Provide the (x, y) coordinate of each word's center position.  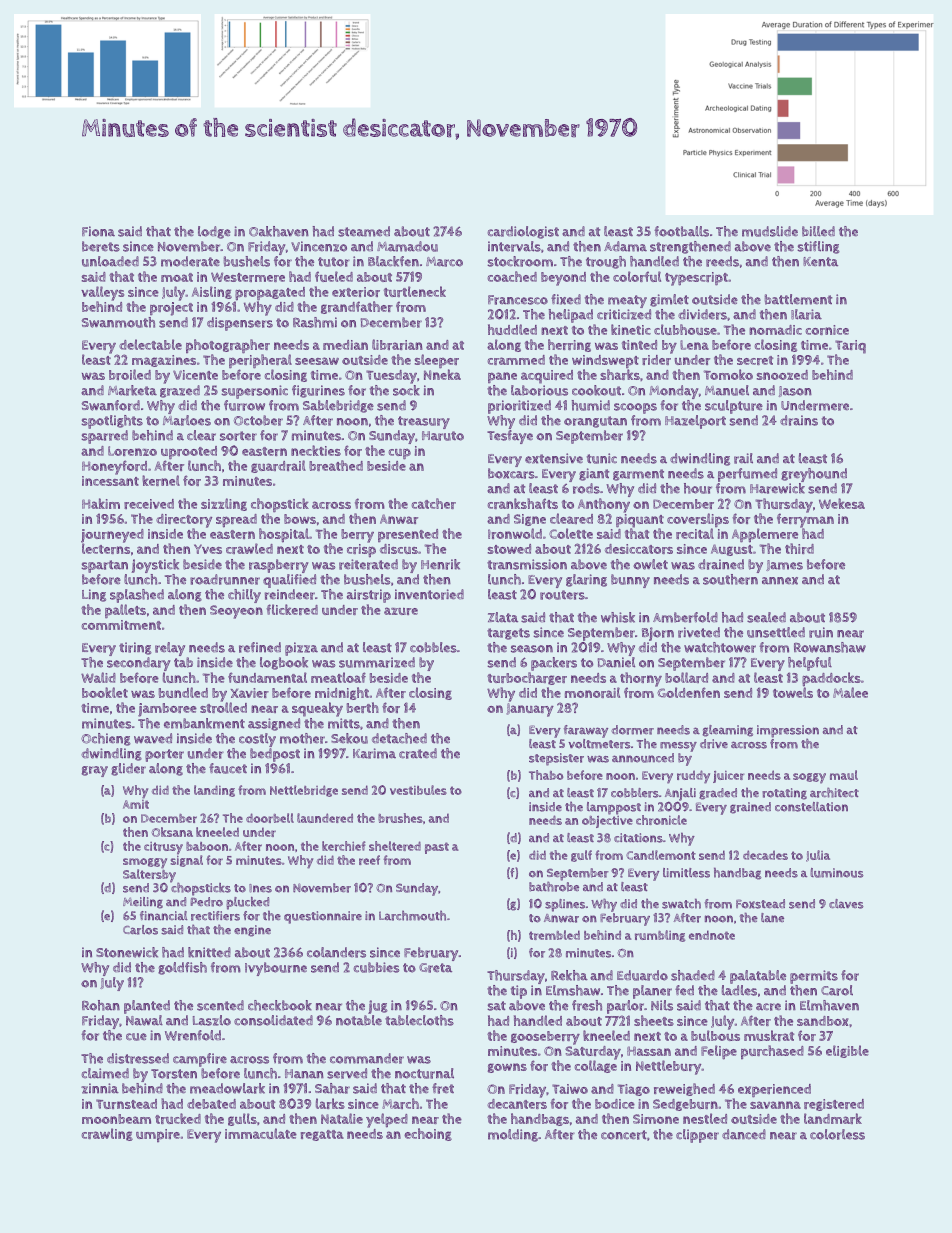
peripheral (260, 361)
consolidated (273, 1020)
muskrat (769, 1035)
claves (846, 904)
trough (606, 262)
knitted (209, 952)
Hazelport (695, 422)
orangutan (595, 422)
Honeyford (114, 467)
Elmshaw (573, 990)
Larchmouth (412, 915)
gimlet (669, 300)
